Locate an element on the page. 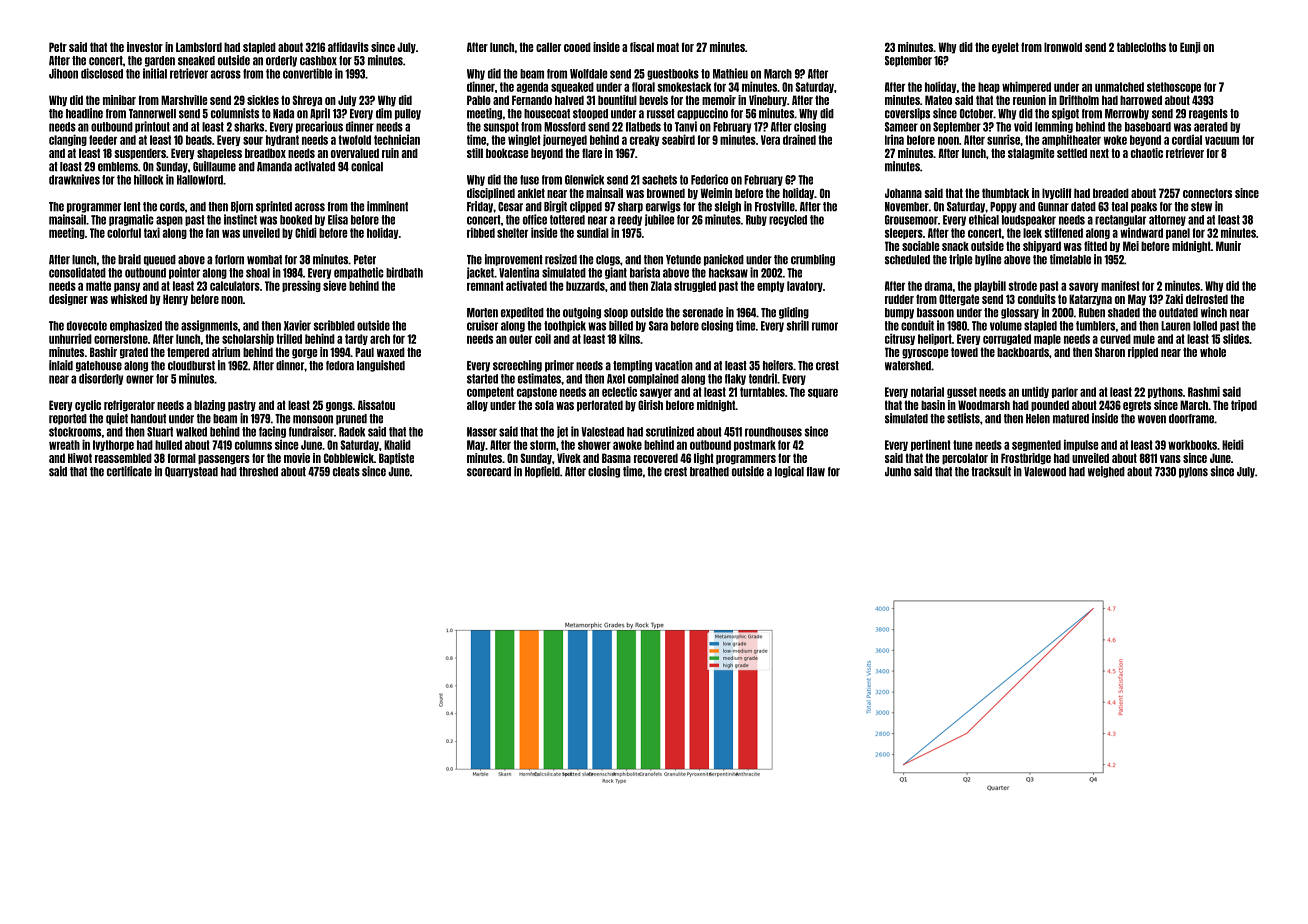 Image resolution: width=1308 pixels, height=924 pixels. crumbling is located at coordinates (813, 260).
